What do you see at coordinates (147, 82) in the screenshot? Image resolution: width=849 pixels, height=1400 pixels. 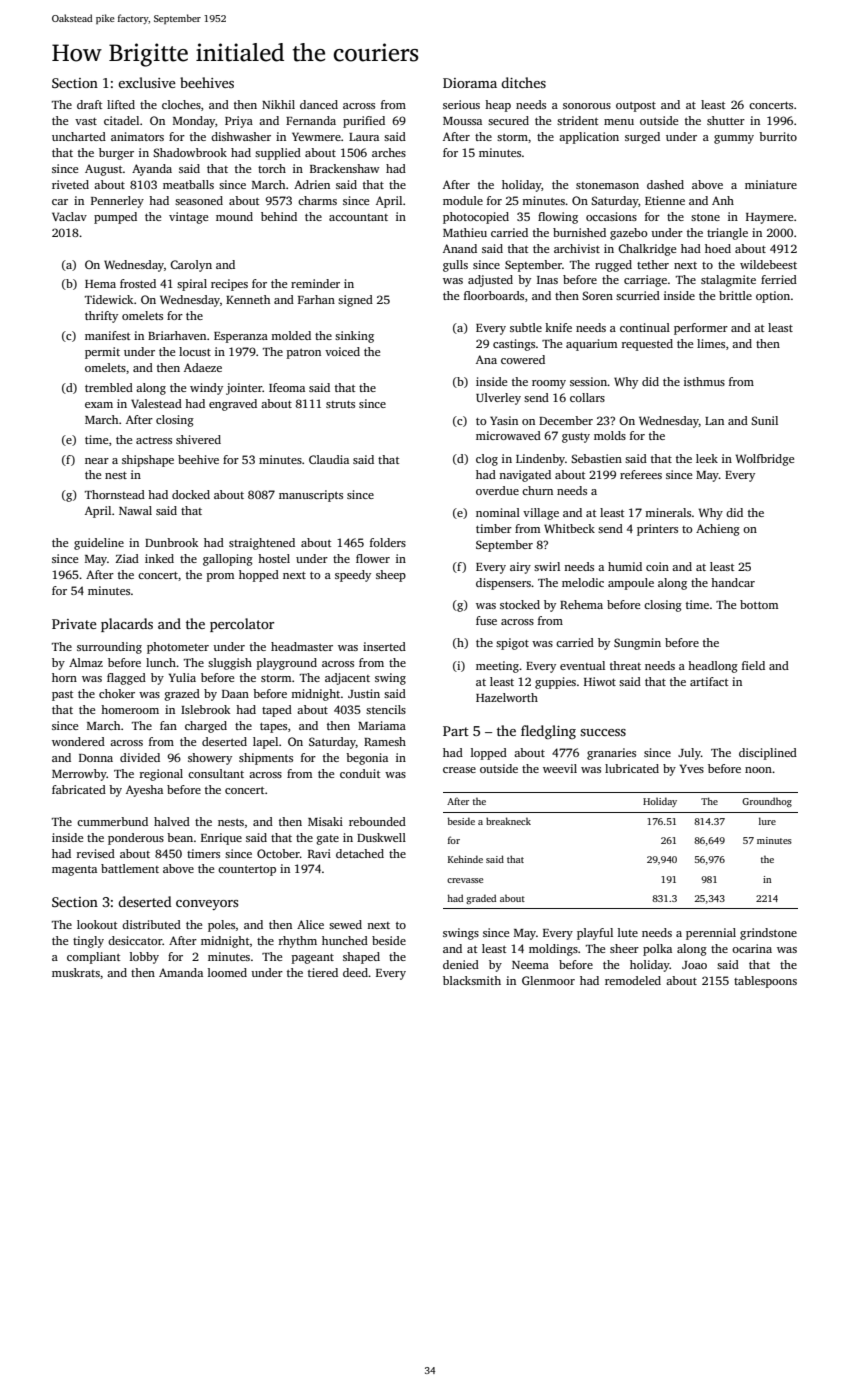 I see `exclusive` at bounding box center [147, 82].
